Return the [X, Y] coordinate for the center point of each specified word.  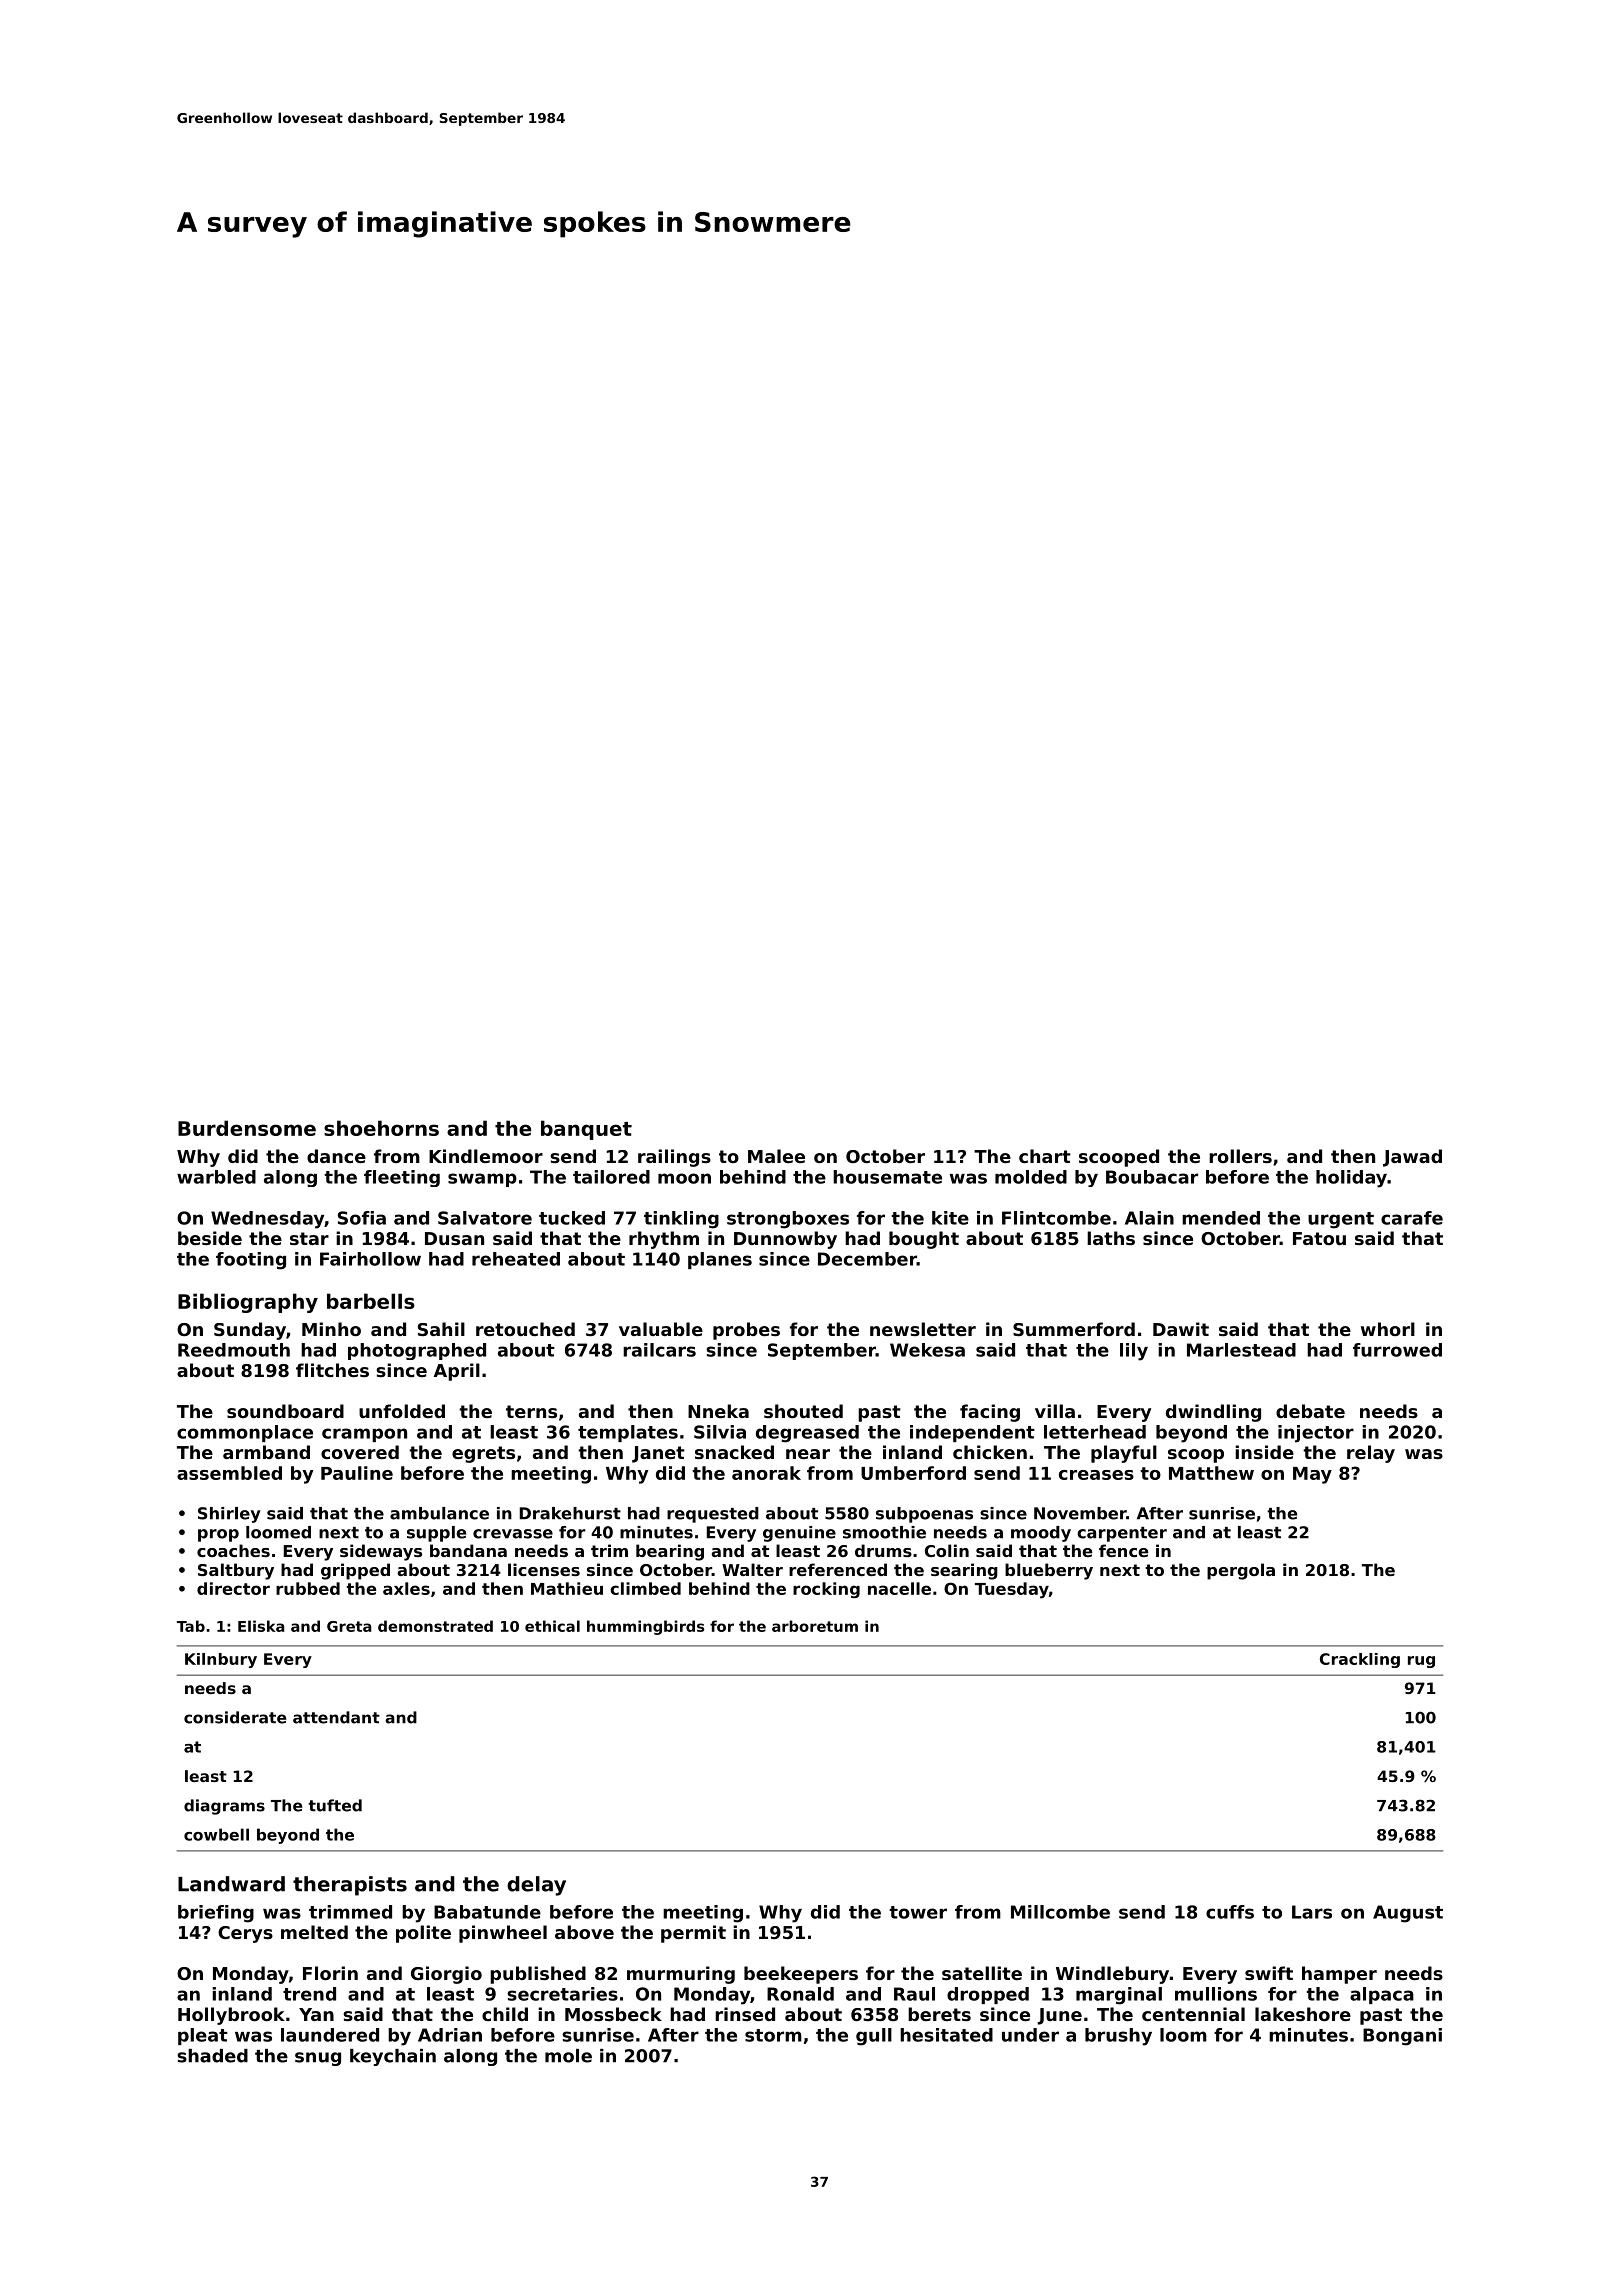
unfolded [402, 1411]
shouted [803, 1411]
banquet [586, 1130]
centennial [1193, 2014]
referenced [838, 1569]
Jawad [1412, 1158]
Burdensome [247, 1128]
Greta [349, 1626]
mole [568, 2056]
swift [1269, 1973]
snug [318, 2059]
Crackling [1360, 1660]
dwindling [1213, 1413]
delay [536, 1886]
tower [918, 1912]
